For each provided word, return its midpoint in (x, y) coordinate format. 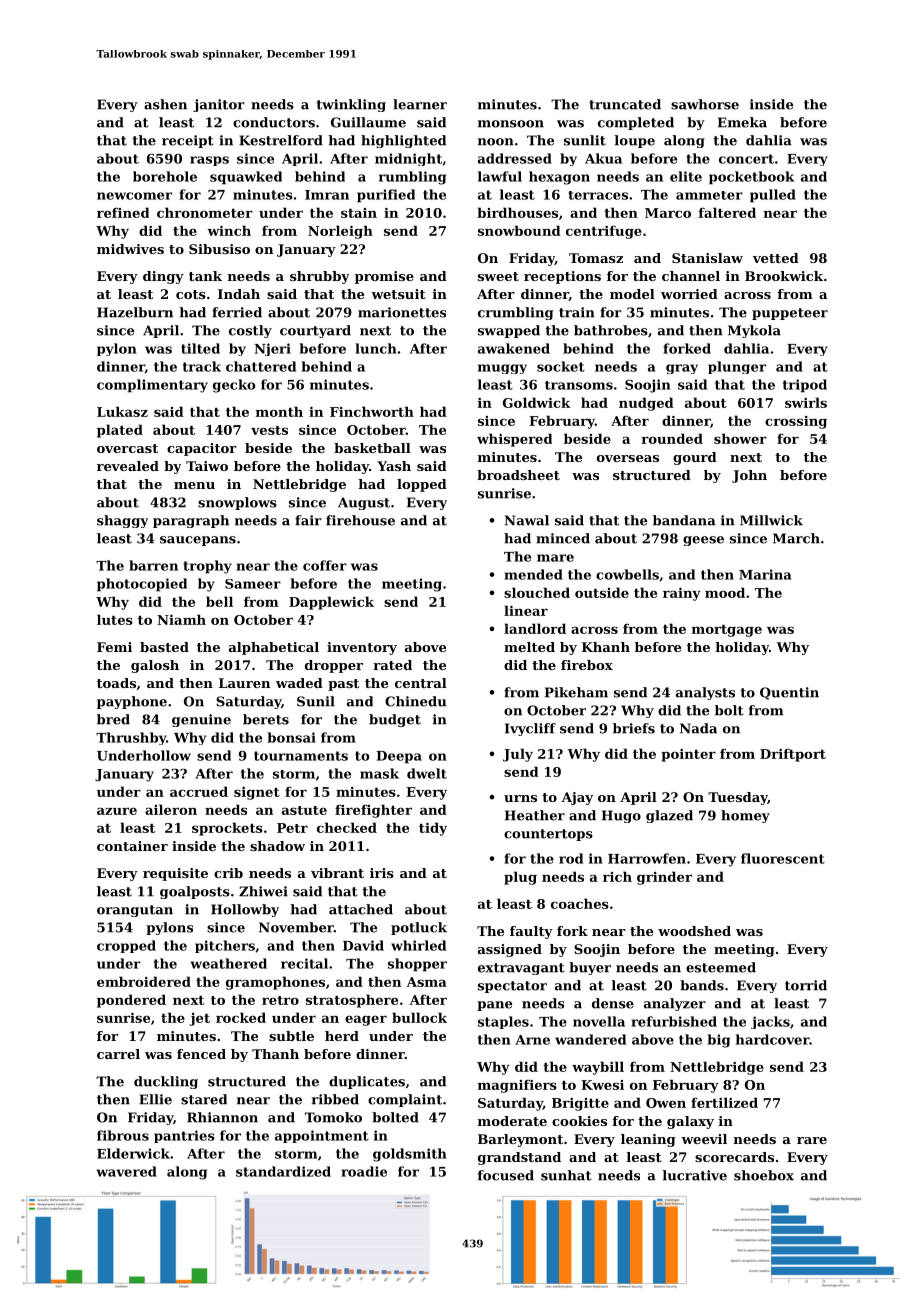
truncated (625, 104)
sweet (498, 276)
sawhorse (705, 104)
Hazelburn (135, 312)
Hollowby (245, 910)
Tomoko (333, 1117)
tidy (433, 829)
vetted (776, 258)
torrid (806, 985)
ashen (165, 104)
